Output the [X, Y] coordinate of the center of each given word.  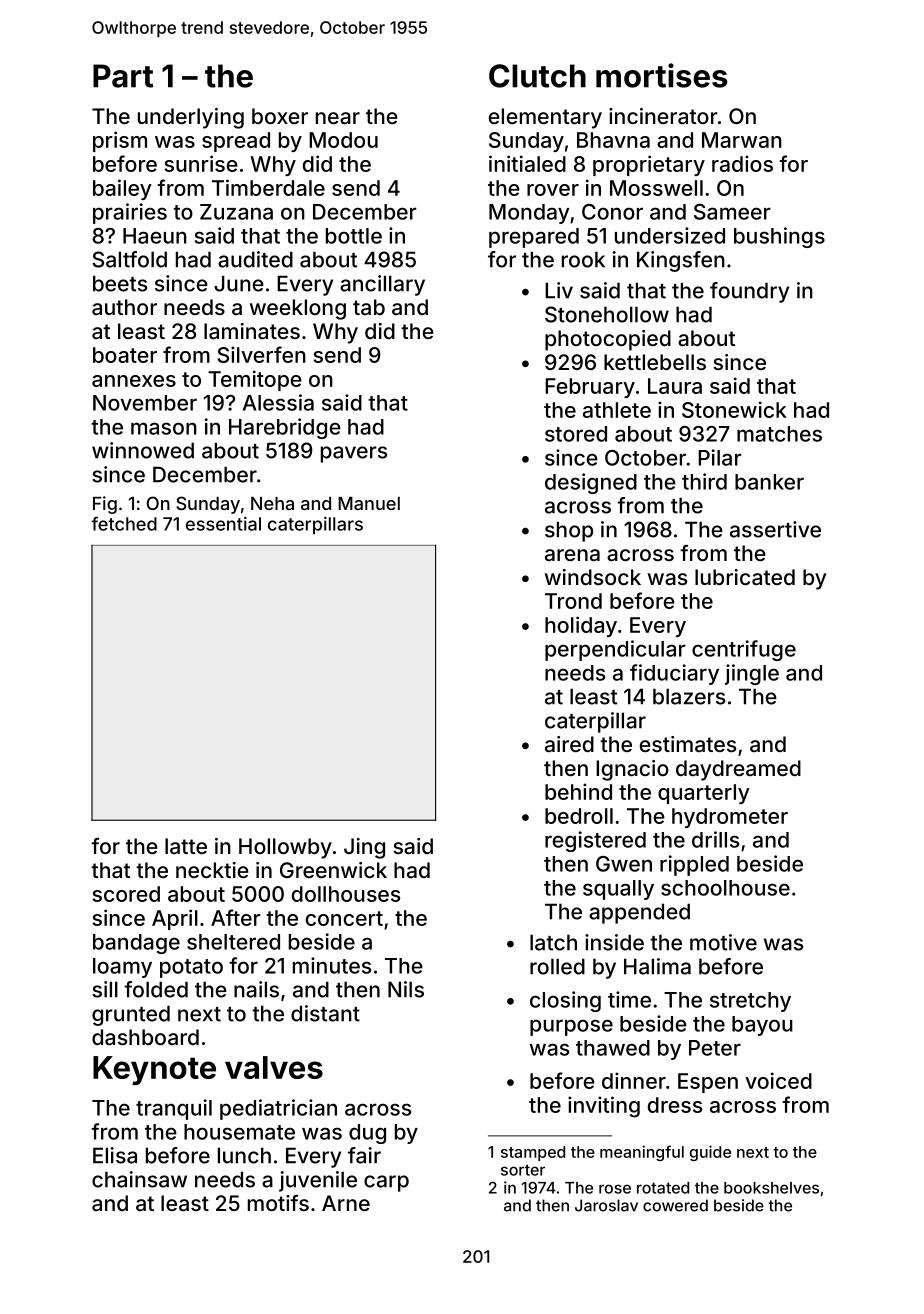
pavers [354, 454]
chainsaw [139, 1179]
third [704, 481]
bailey [122, 189]
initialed [527, 163]
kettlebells [655, 362]
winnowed [143, 450]
